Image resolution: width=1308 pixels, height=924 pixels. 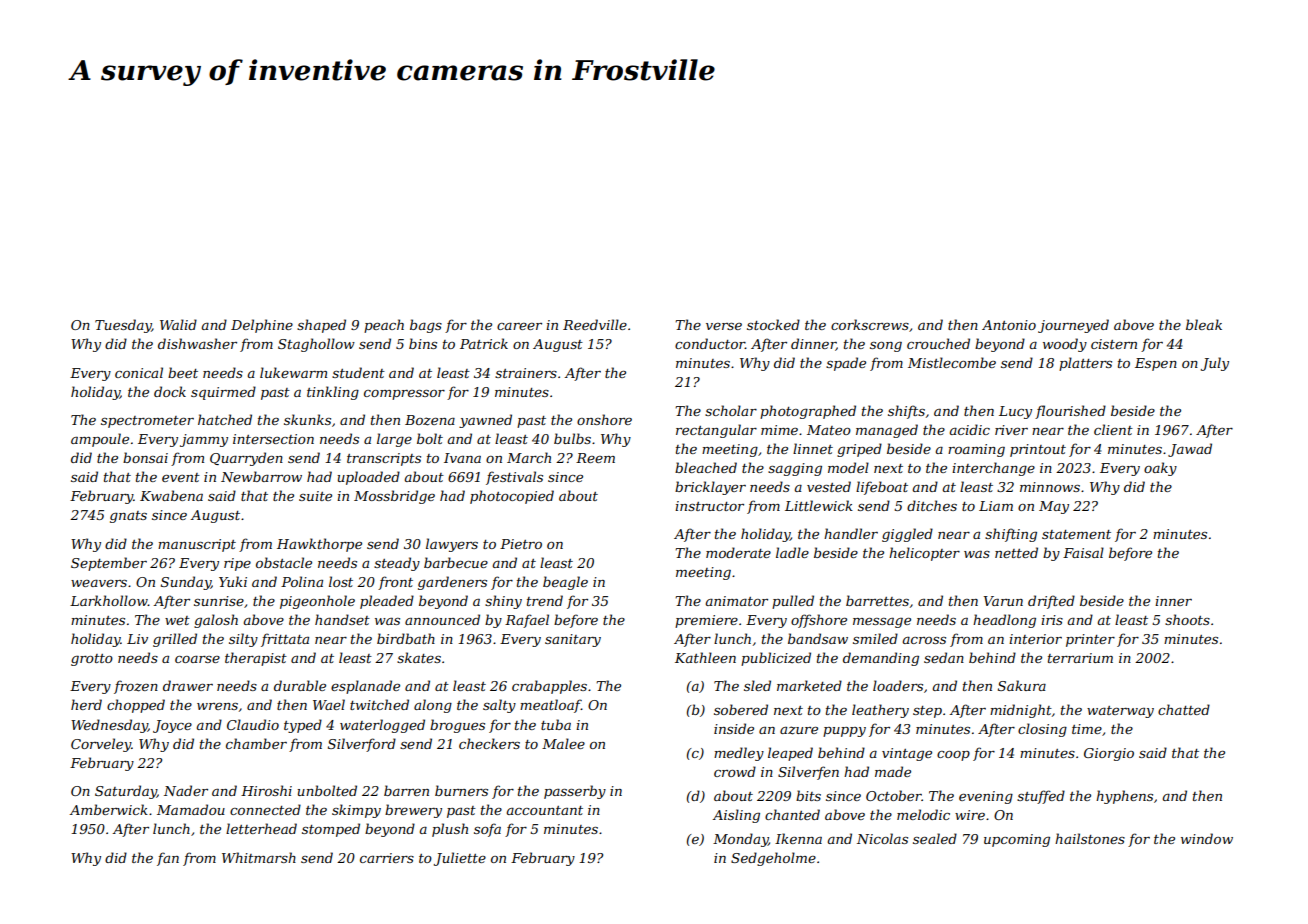 I want to click on sedan, so click(x=944, y=657).
